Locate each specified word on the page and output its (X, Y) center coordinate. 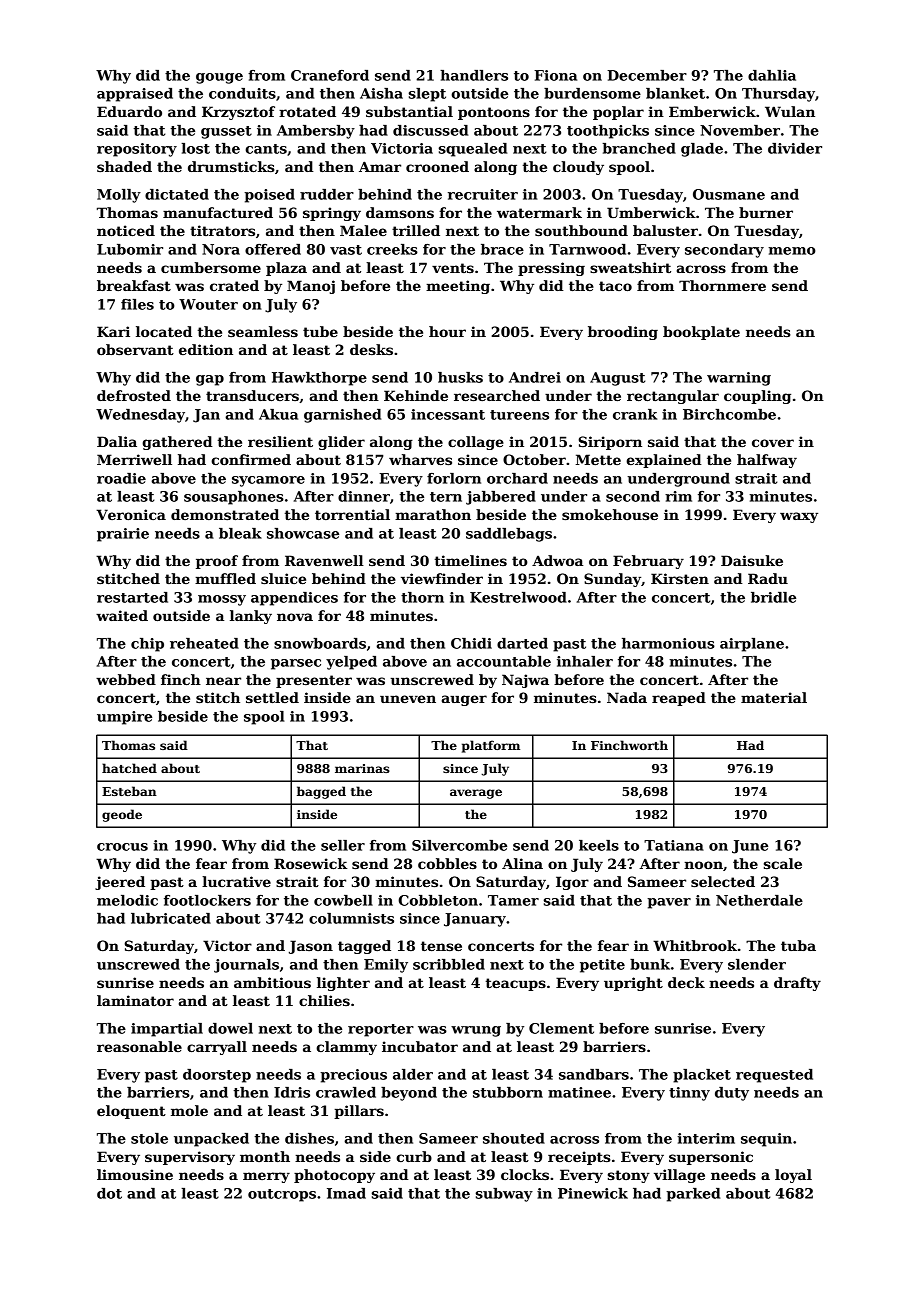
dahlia (772, 75)
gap (210, 380)
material (774, 697)
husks (460, 377)
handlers (474, 75)
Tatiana (674, 845)
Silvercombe (459, 845)
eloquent (131, 1112)
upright (633, 984)
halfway (767, 461)
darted (522, 643)
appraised (135, 95)
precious (353, 1076)
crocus (122, 847)
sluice (283, 578)
